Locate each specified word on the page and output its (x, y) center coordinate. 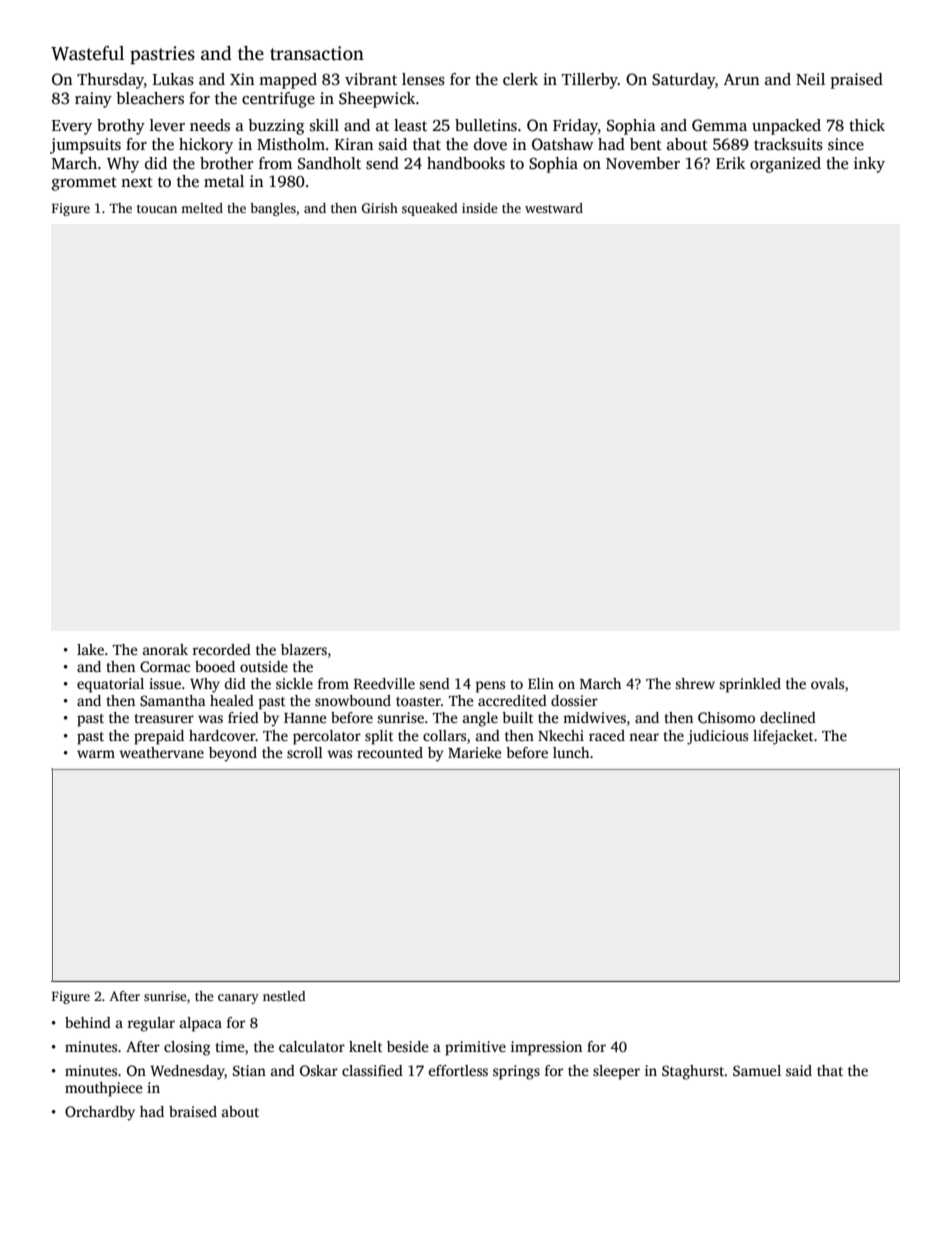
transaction (317, 53)
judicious (717, 737)
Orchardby (100, 1113)
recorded (221, 649)
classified (372, 1070)
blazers (304, 649)
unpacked (786, 127)
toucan (157, 209)
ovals (827, 683)
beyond (233, 754)
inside (480, 208)
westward (554, 208)
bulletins (486, 125)
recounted (390, 752)
